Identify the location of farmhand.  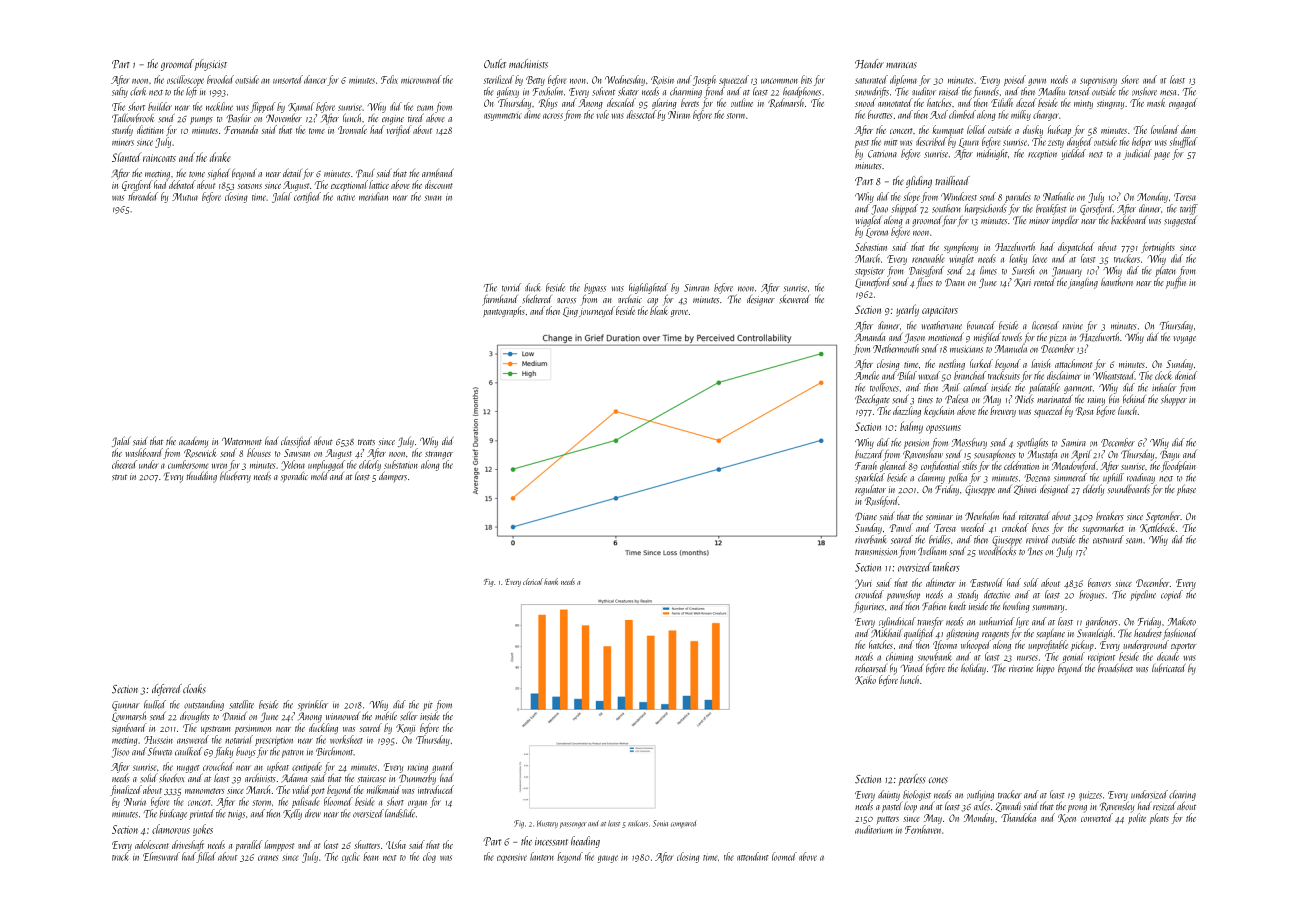
(499, 300).
